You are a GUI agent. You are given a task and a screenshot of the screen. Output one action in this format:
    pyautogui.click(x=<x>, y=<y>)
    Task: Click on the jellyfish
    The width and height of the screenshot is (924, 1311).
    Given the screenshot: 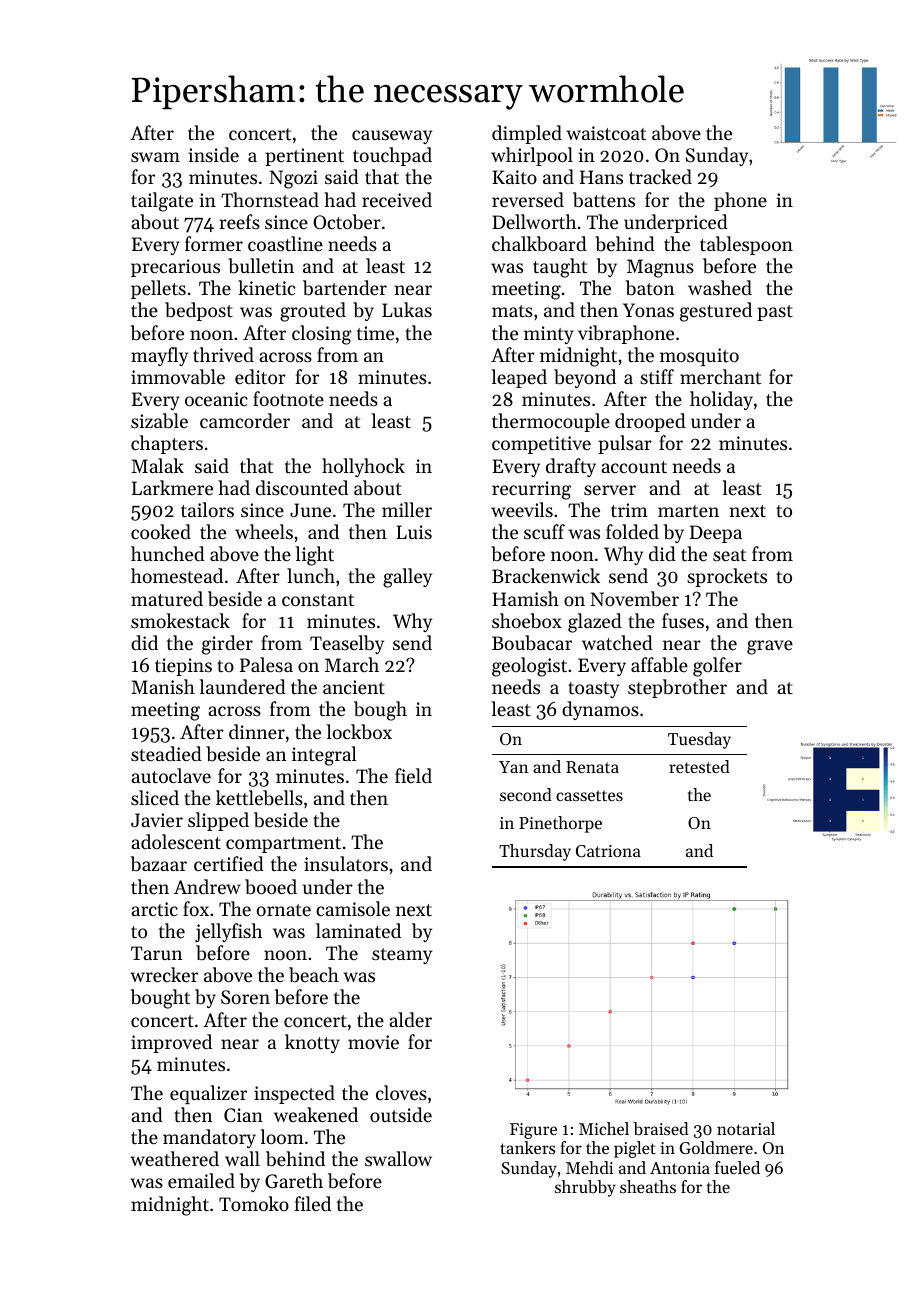 What is the action you would take?
    pyautogui.click(x=228, y=932)
